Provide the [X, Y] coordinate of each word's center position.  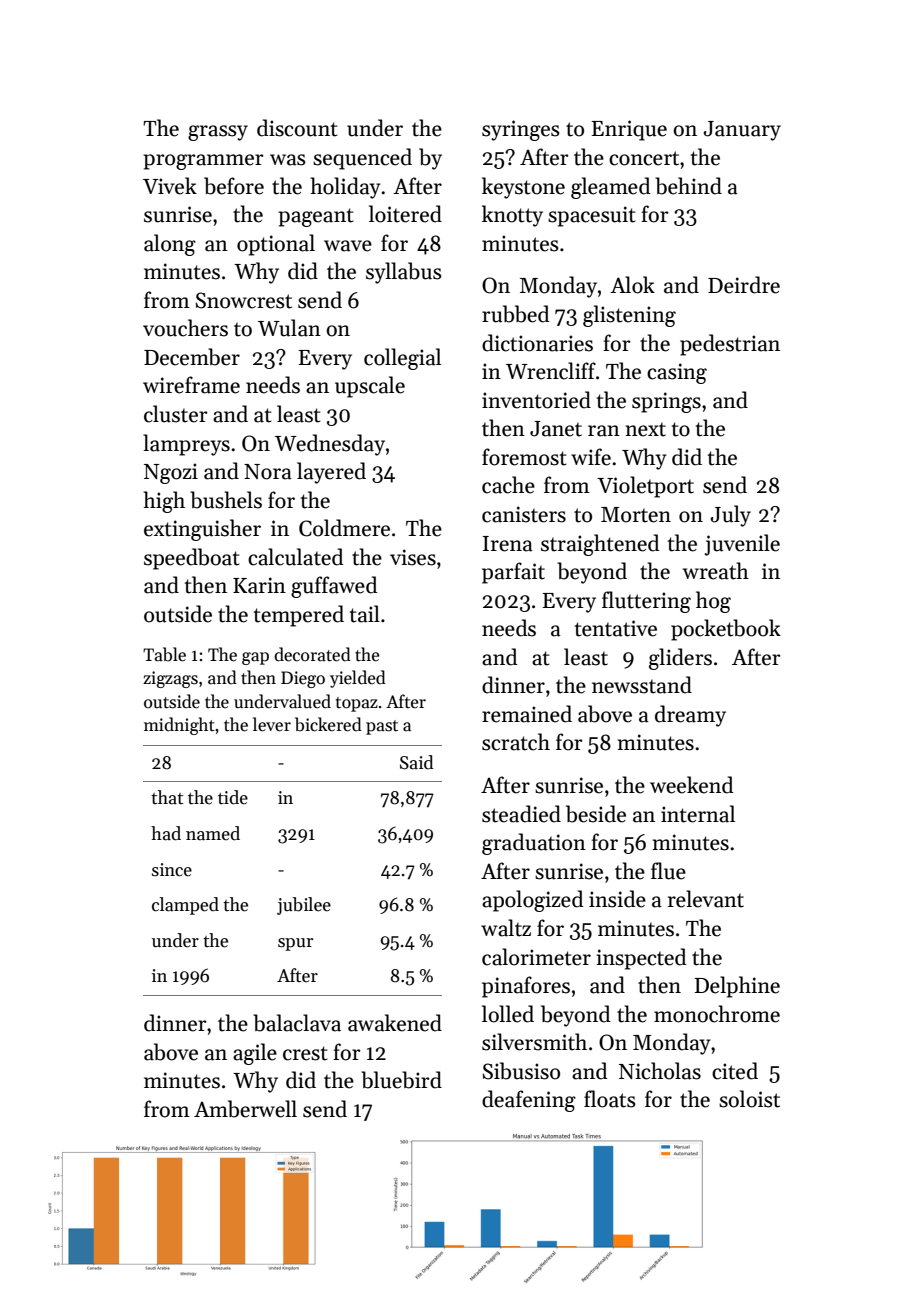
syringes [521, 130]
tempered [299, 616]
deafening [529, 1101]
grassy [218, 133]
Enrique [629, 130]
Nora [268, 472]
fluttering [646, 602]
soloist [749, 1099]
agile [255, 1054]
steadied [521, 814]
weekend [692, 785]
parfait [513, 573]
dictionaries [537, 343]
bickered [328, 724]
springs [666, 402]
